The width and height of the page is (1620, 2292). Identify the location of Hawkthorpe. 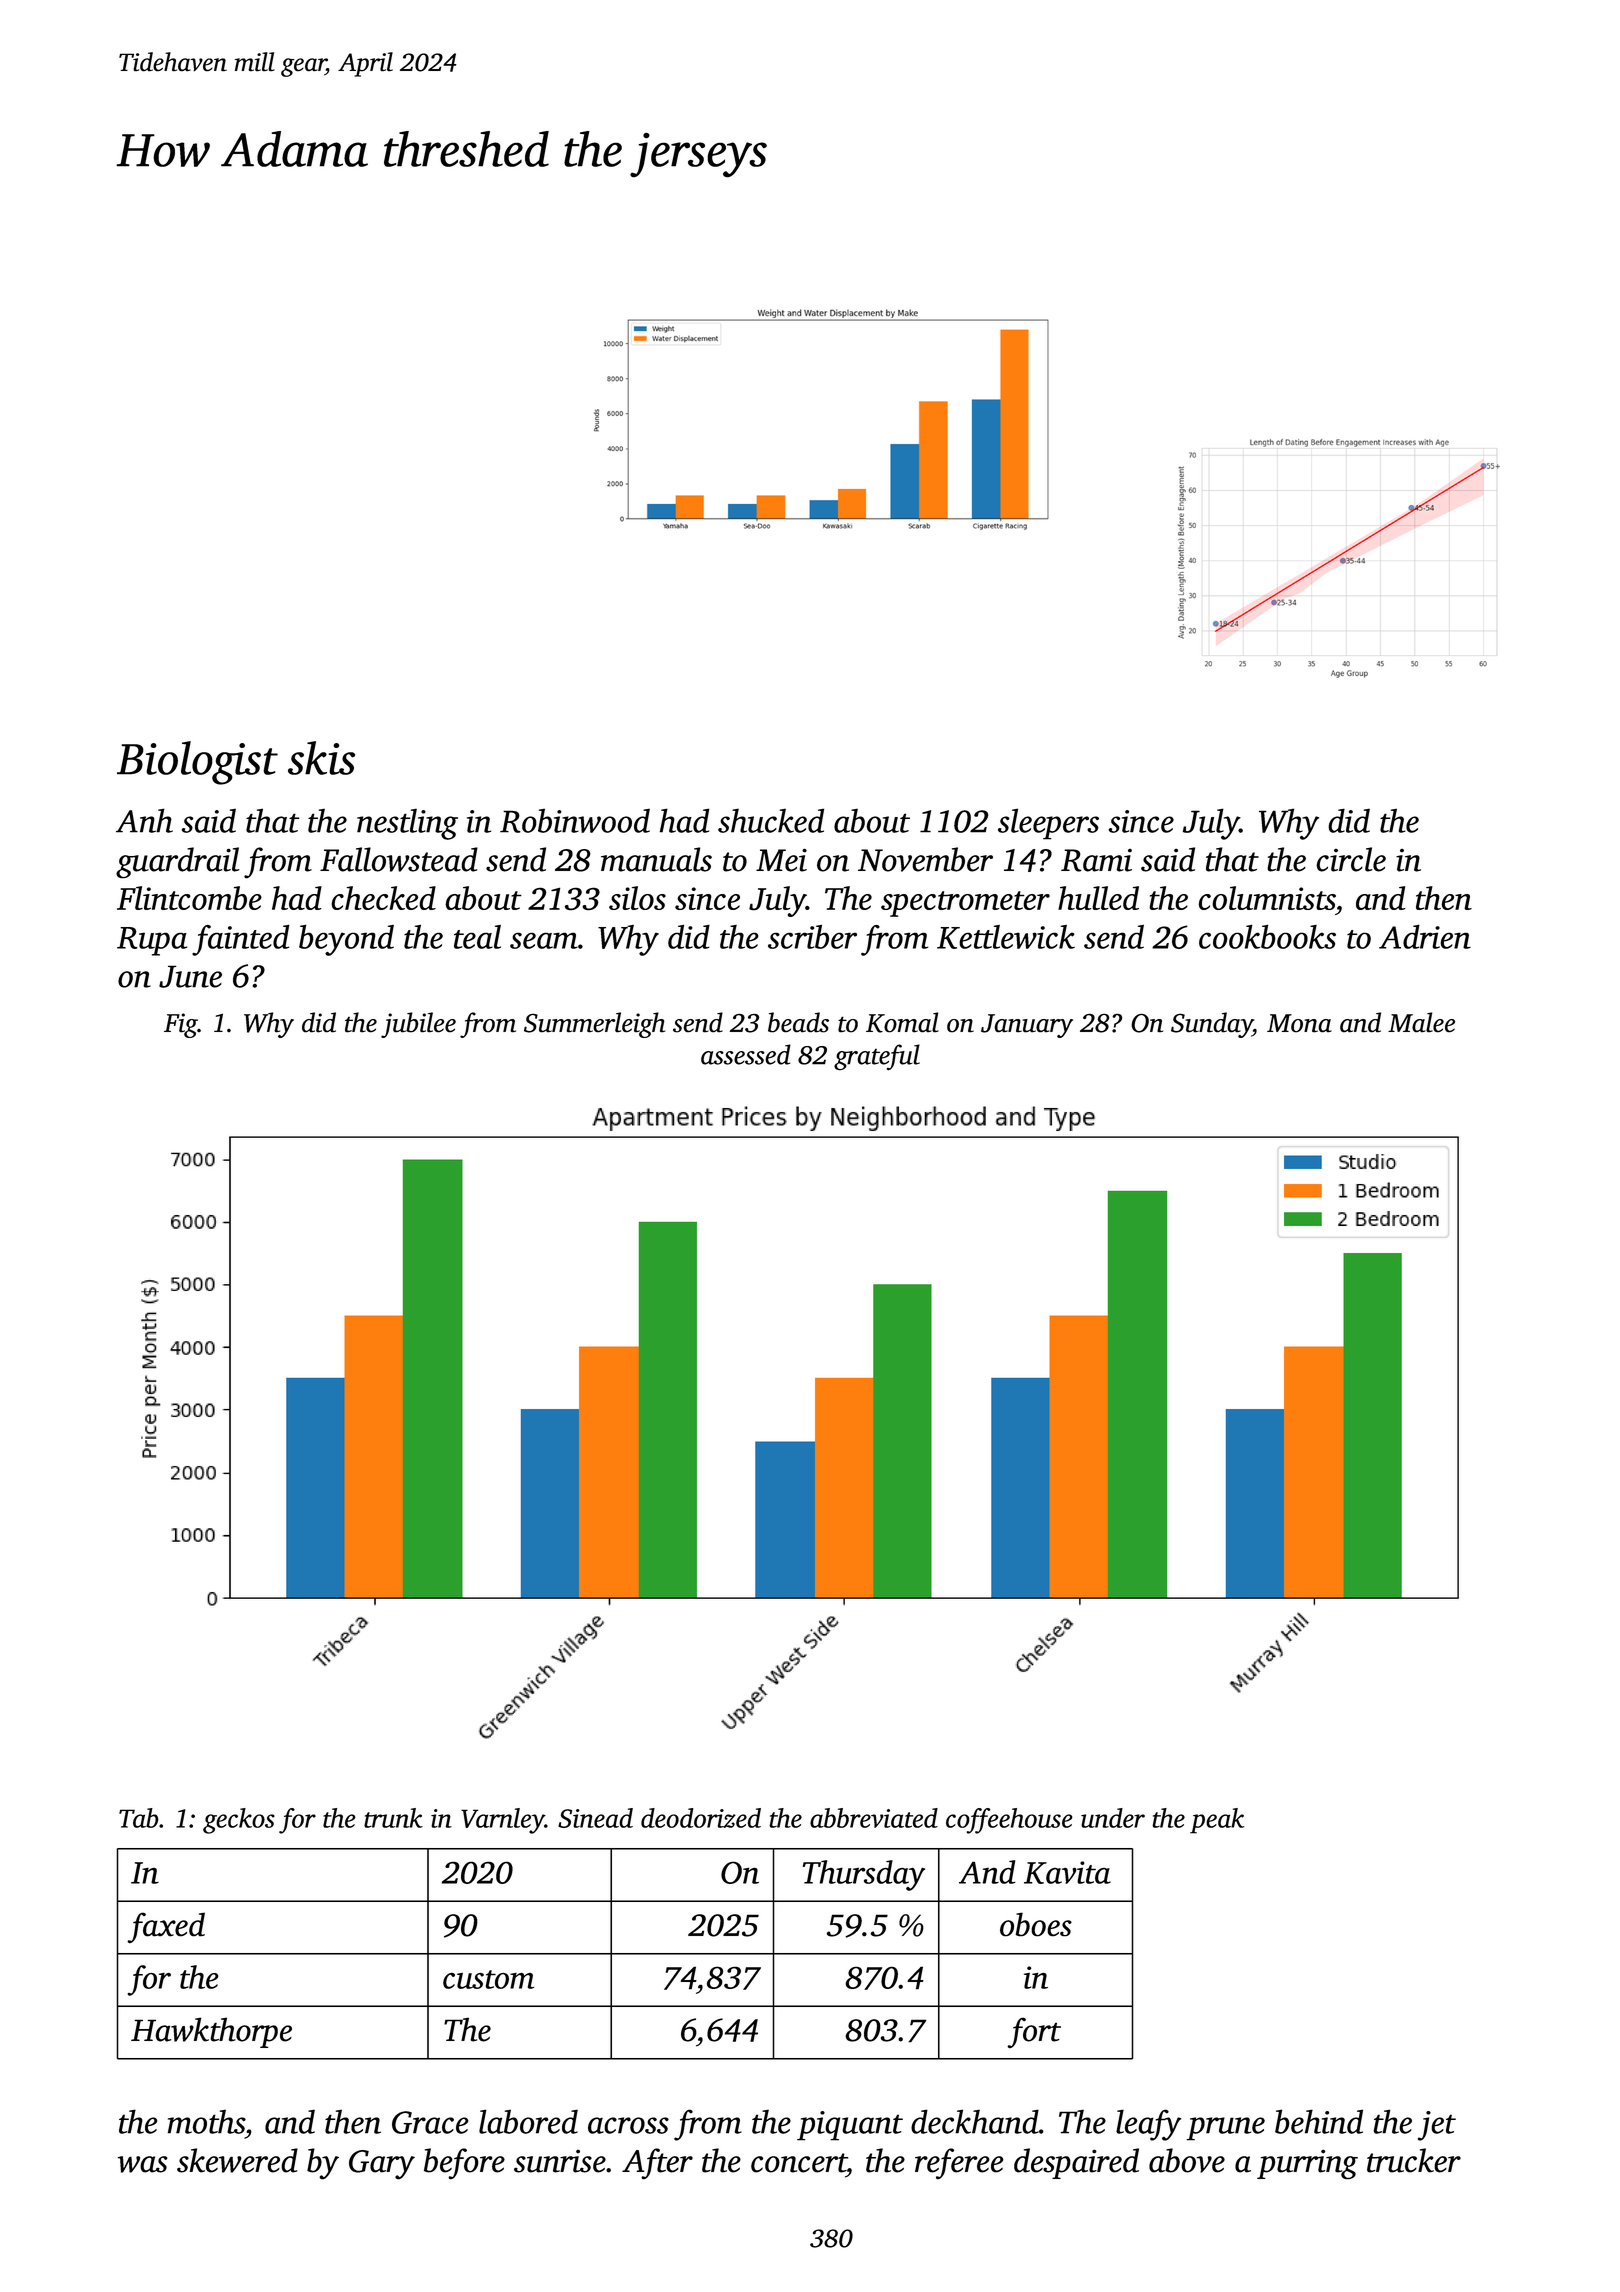
(211, 2032).
